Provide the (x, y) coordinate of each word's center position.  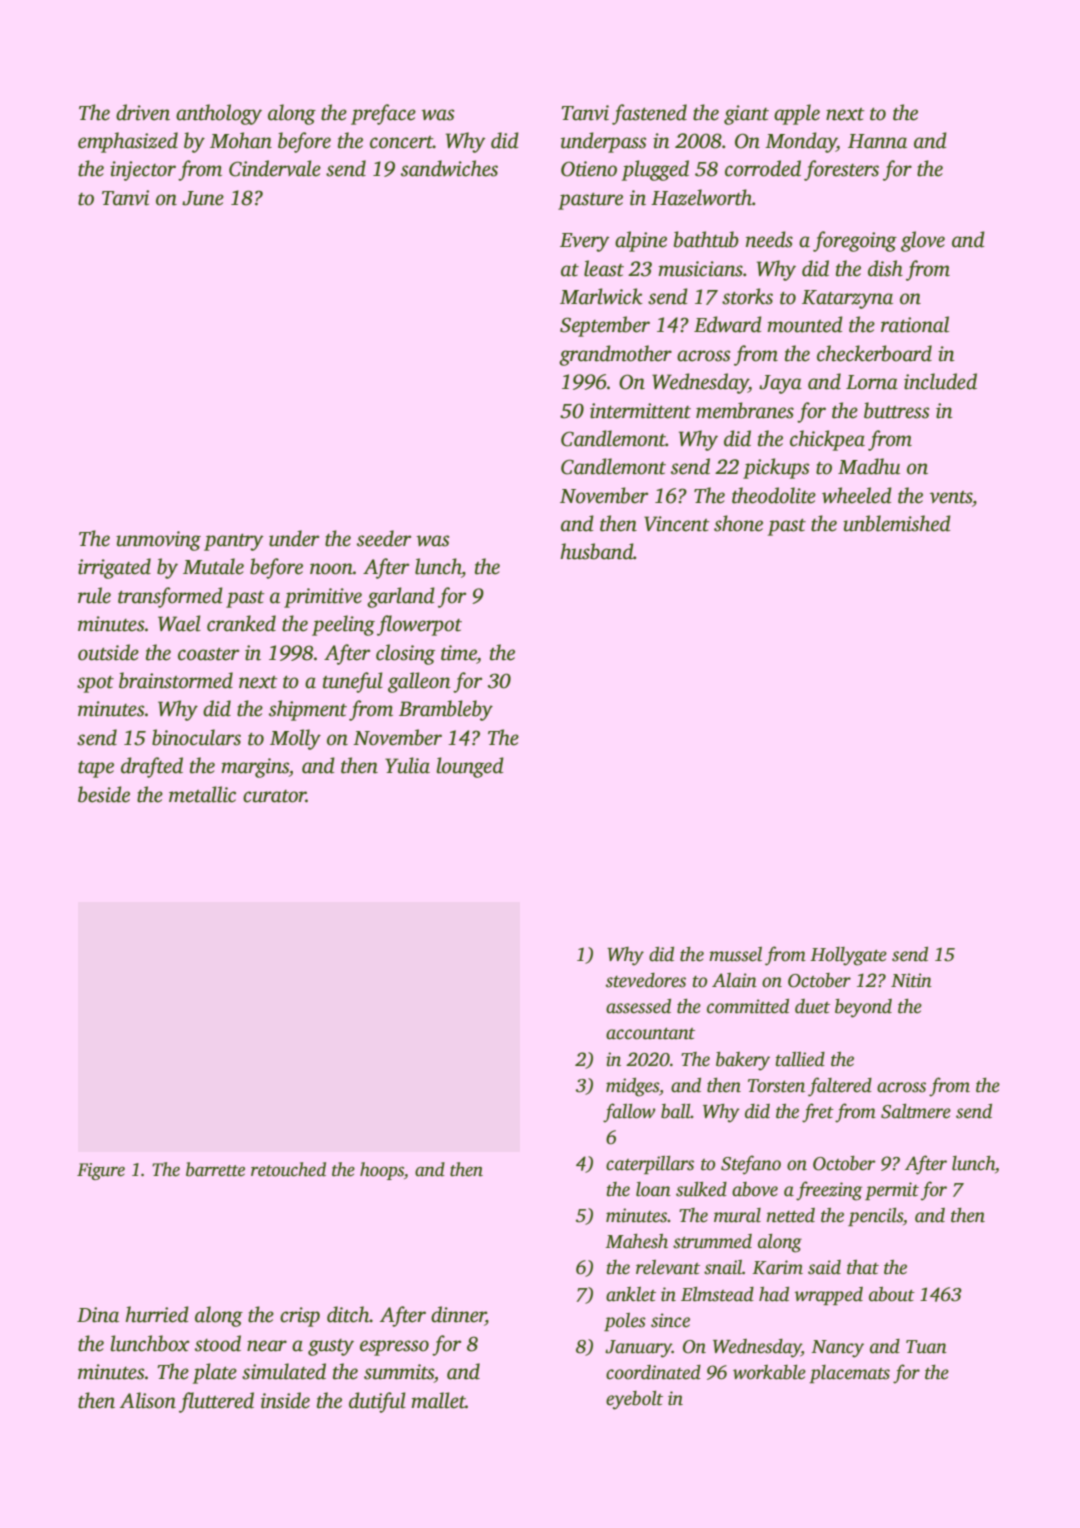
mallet (438, 1400)
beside (104, 794)
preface (383, 114)
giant (746, 115)
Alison (148, 1400)
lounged (470, 767)
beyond (863, 1008)
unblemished (897, 523)
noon (331, 569)
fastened (649, 114)
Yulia (407, 765)
